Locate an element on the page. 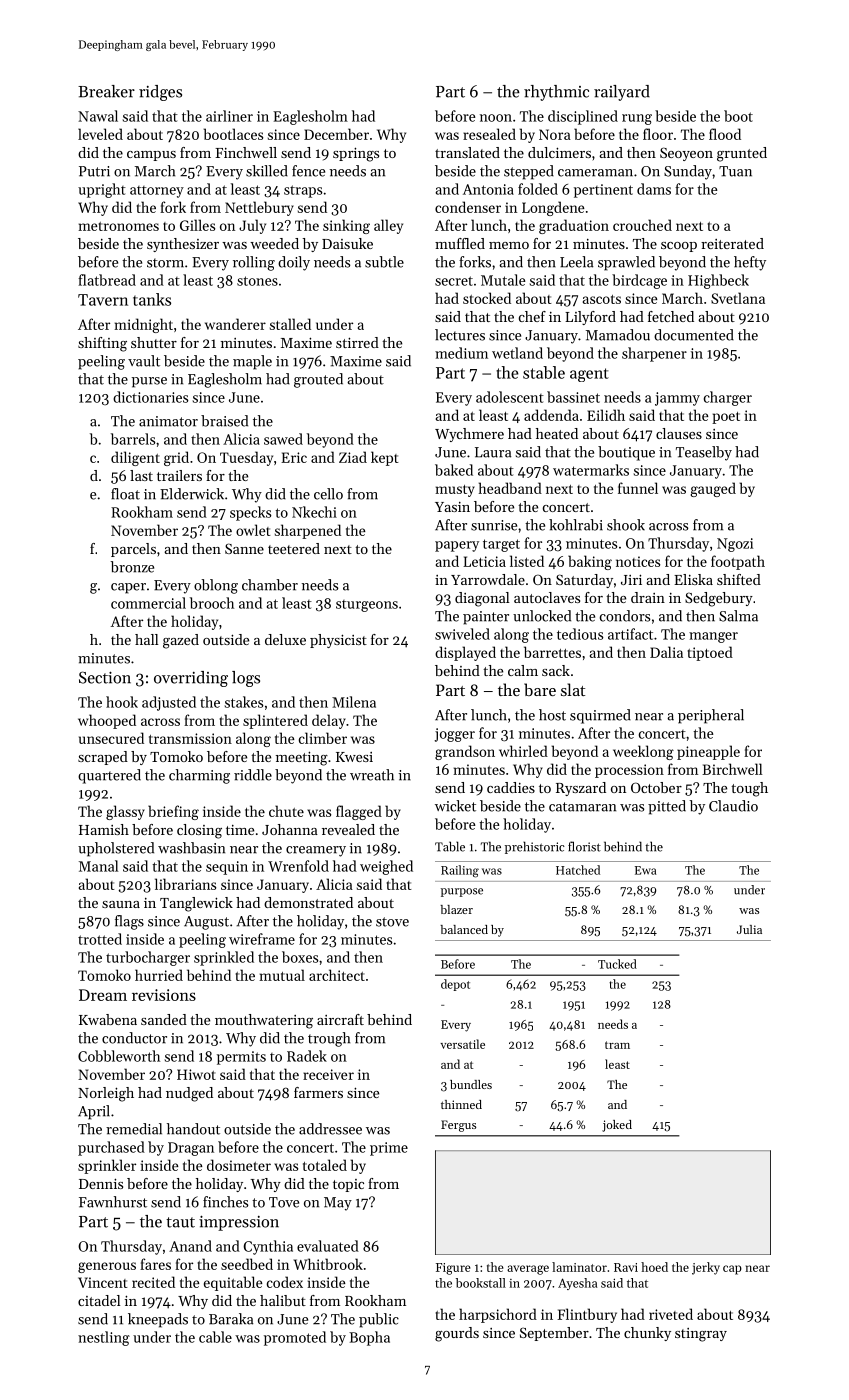  airliner is located at coordinates (229, 116).
